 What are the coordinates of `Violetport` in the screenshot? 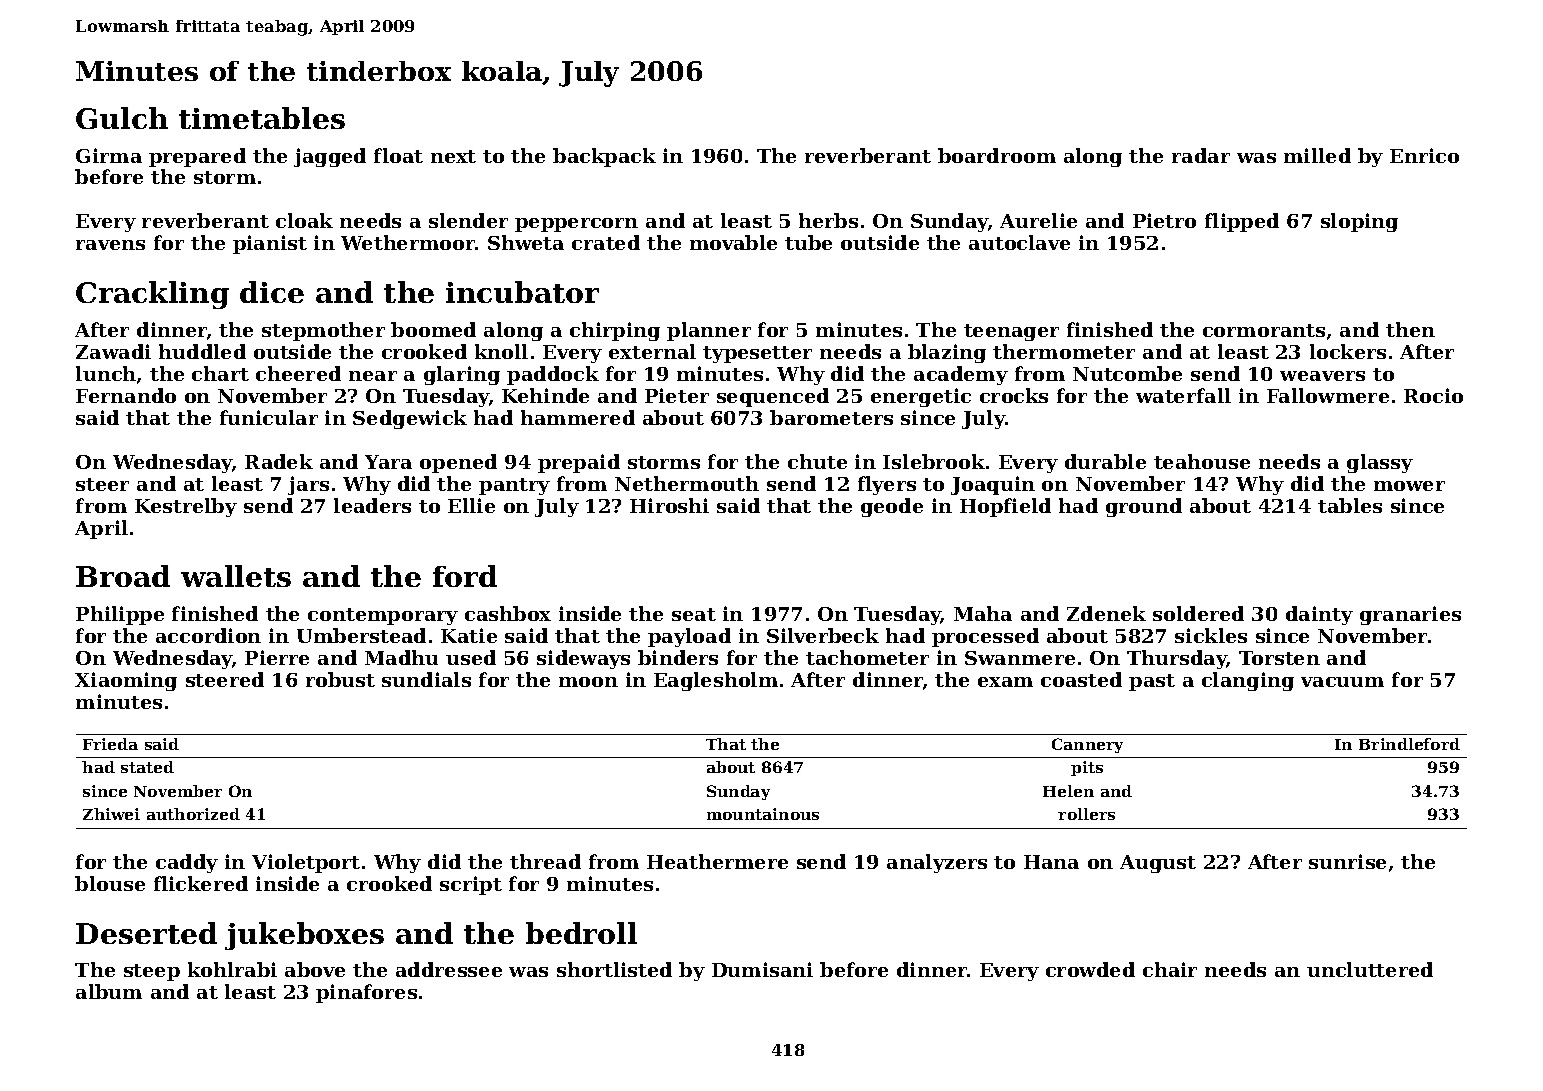 It's located at (306, 863).
